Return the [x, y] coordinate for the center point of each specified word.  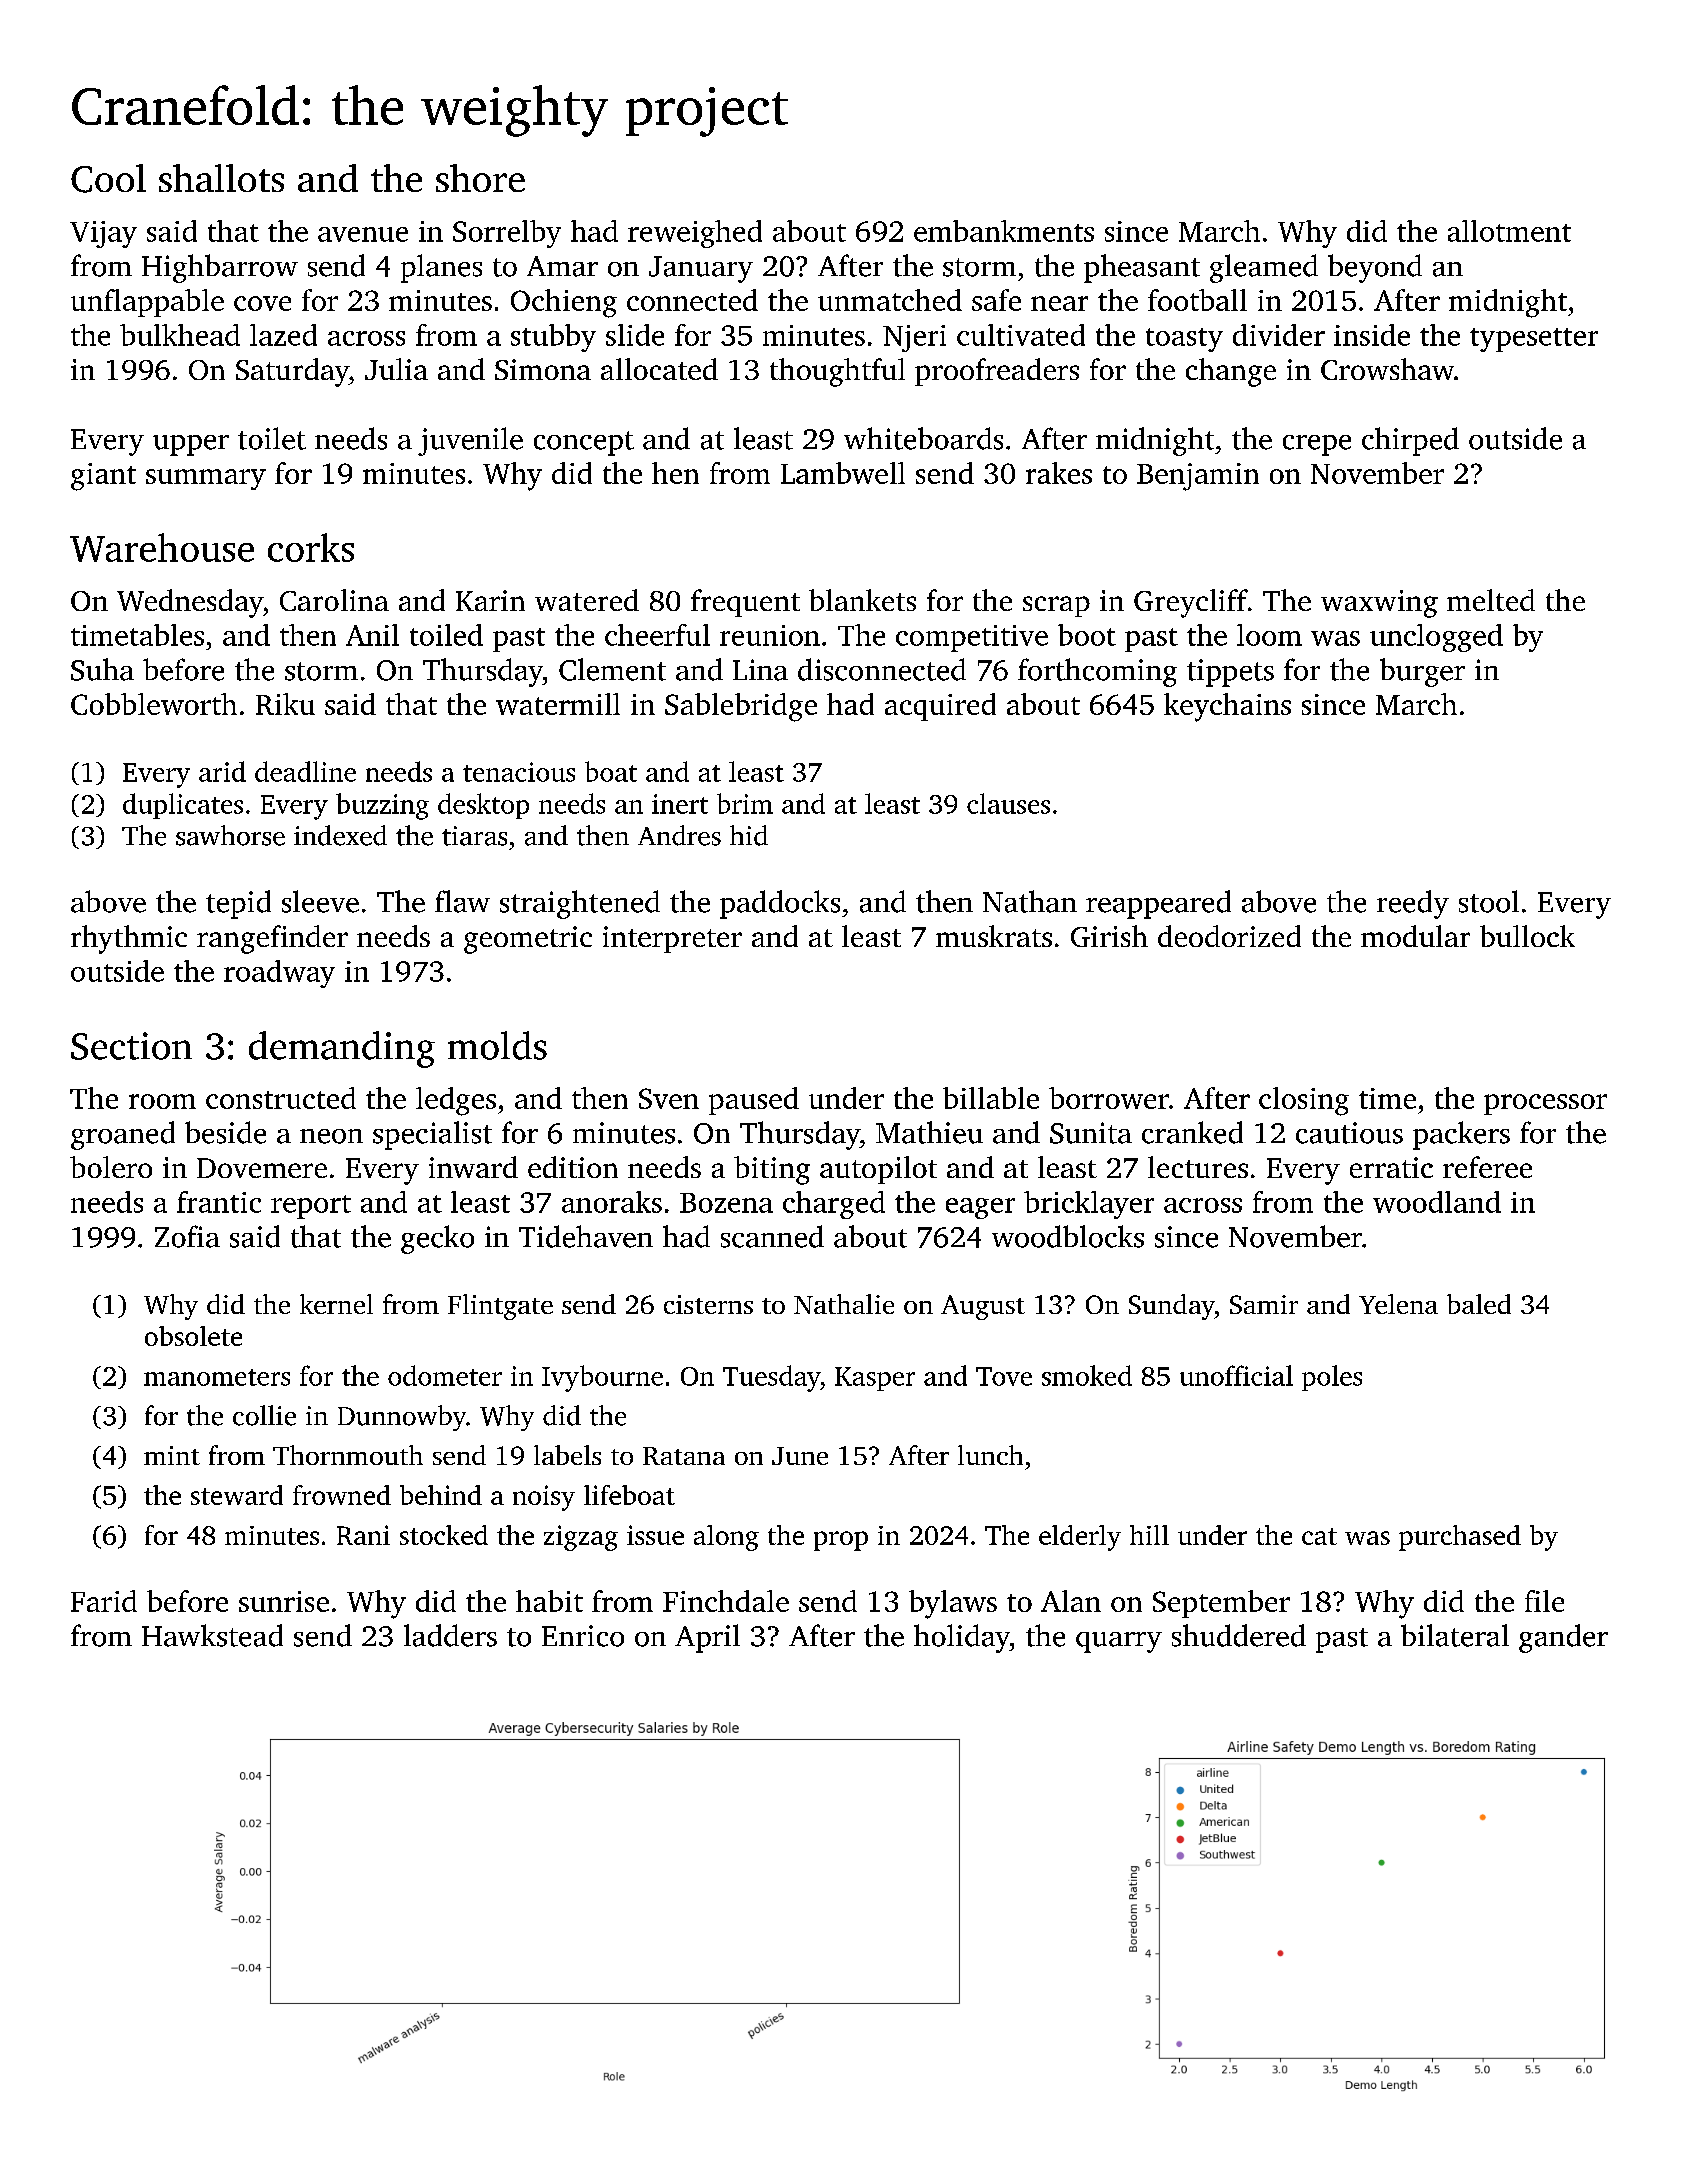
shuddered [1239, 1635]
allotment [1509, 231]
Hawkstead [212, 1635]
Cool [108, 178]
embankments [1004, 231]
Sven [669, 1098]
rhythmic [129, 939]
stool [1489, 901]
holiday [962, 1638]
